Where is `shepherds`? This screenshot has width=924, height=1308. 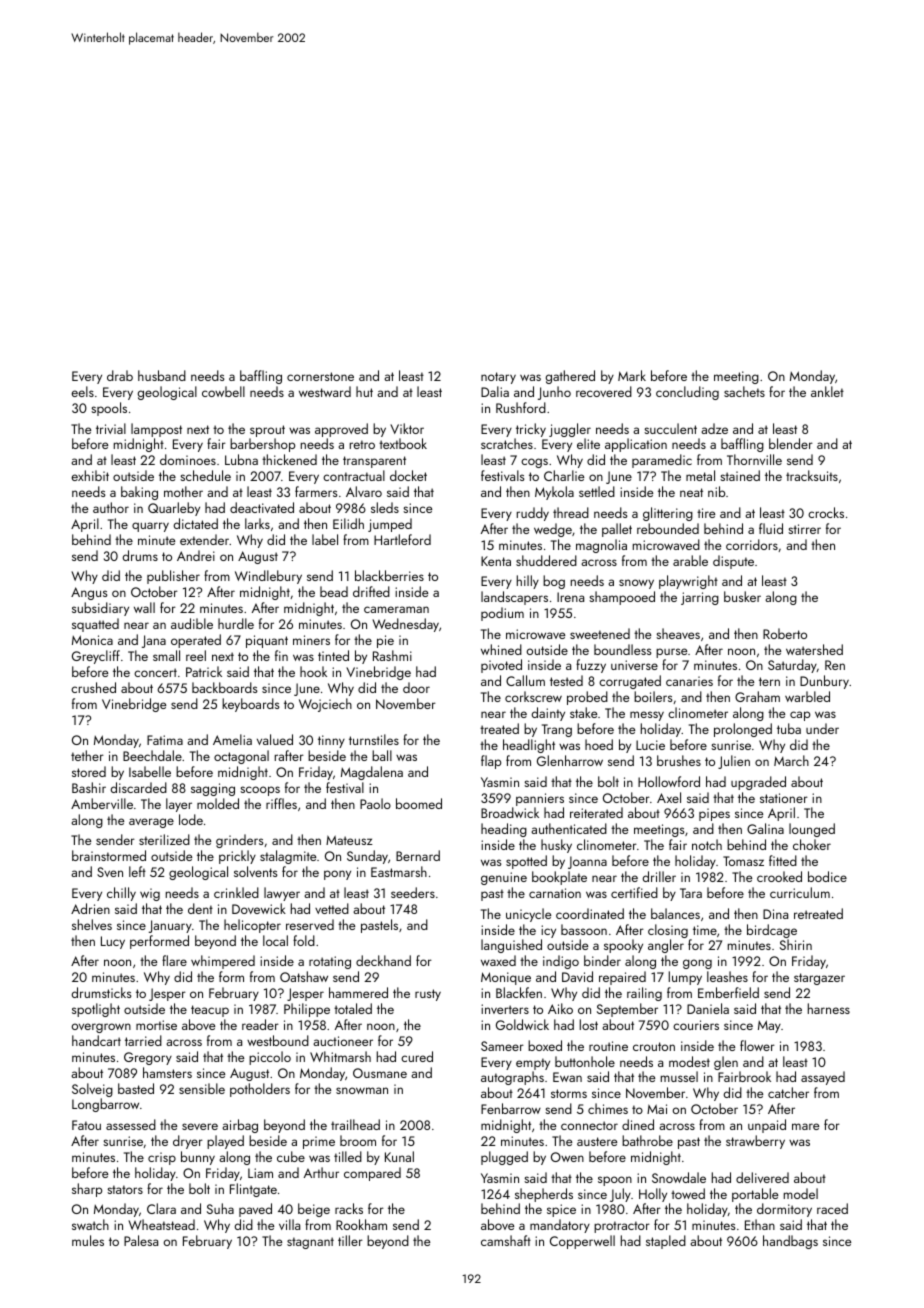
shepherds is located at coordinates (544, 1195).
